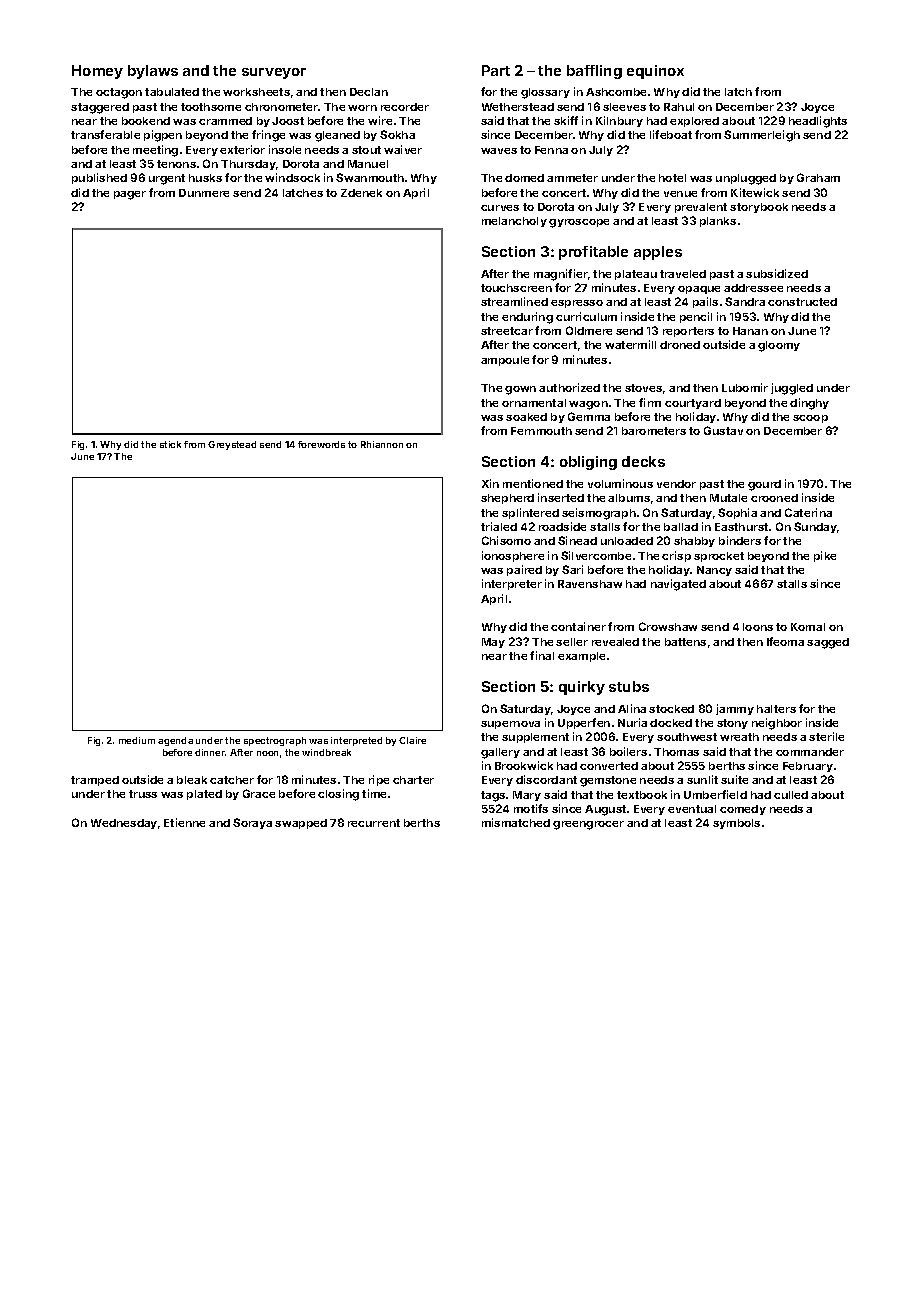  I want to click on droned, so click(680, 345).
